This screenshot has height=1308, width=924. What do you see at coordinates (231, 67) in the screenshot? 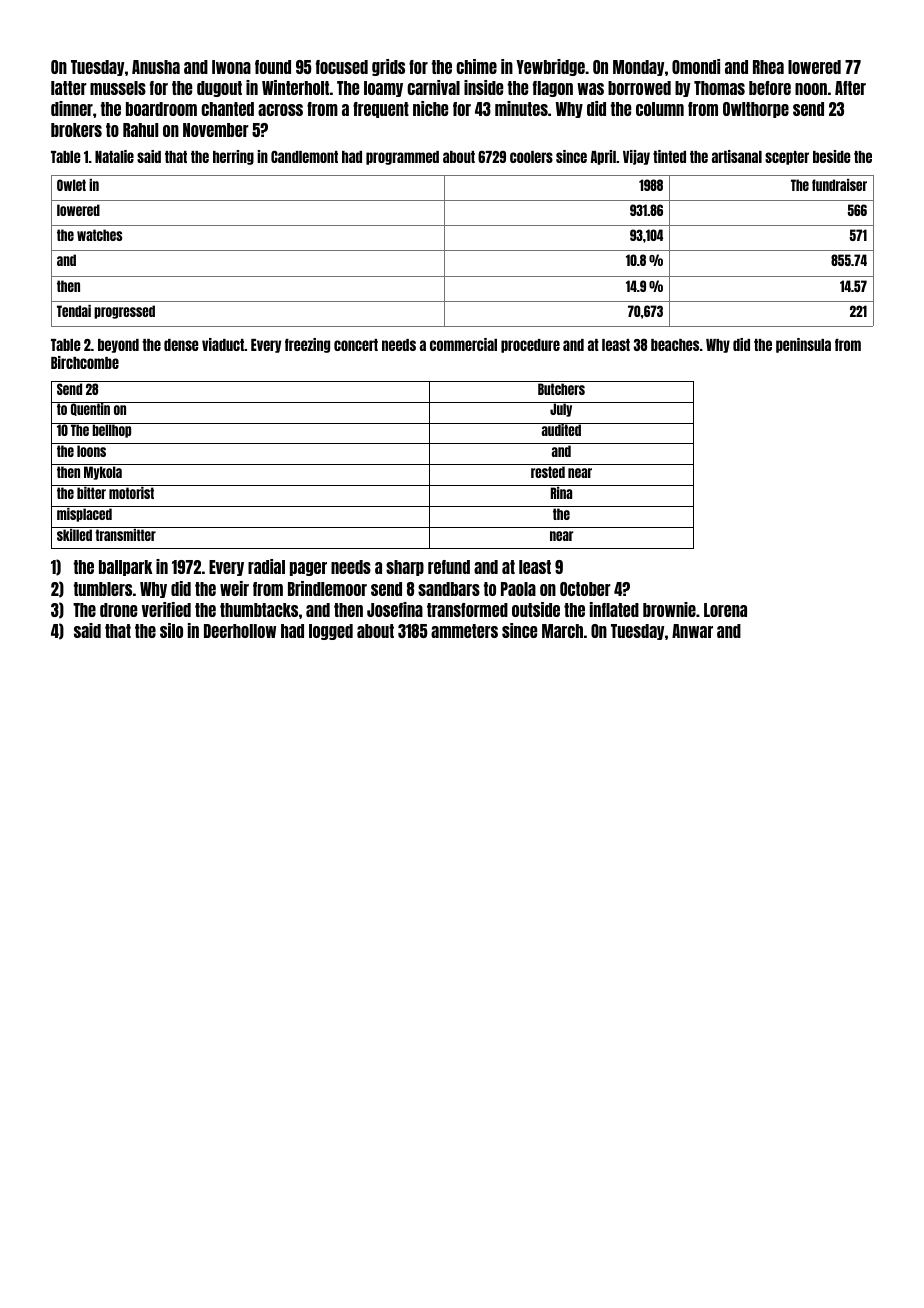
I see `Iwona` at bounding box center [231, 67].
